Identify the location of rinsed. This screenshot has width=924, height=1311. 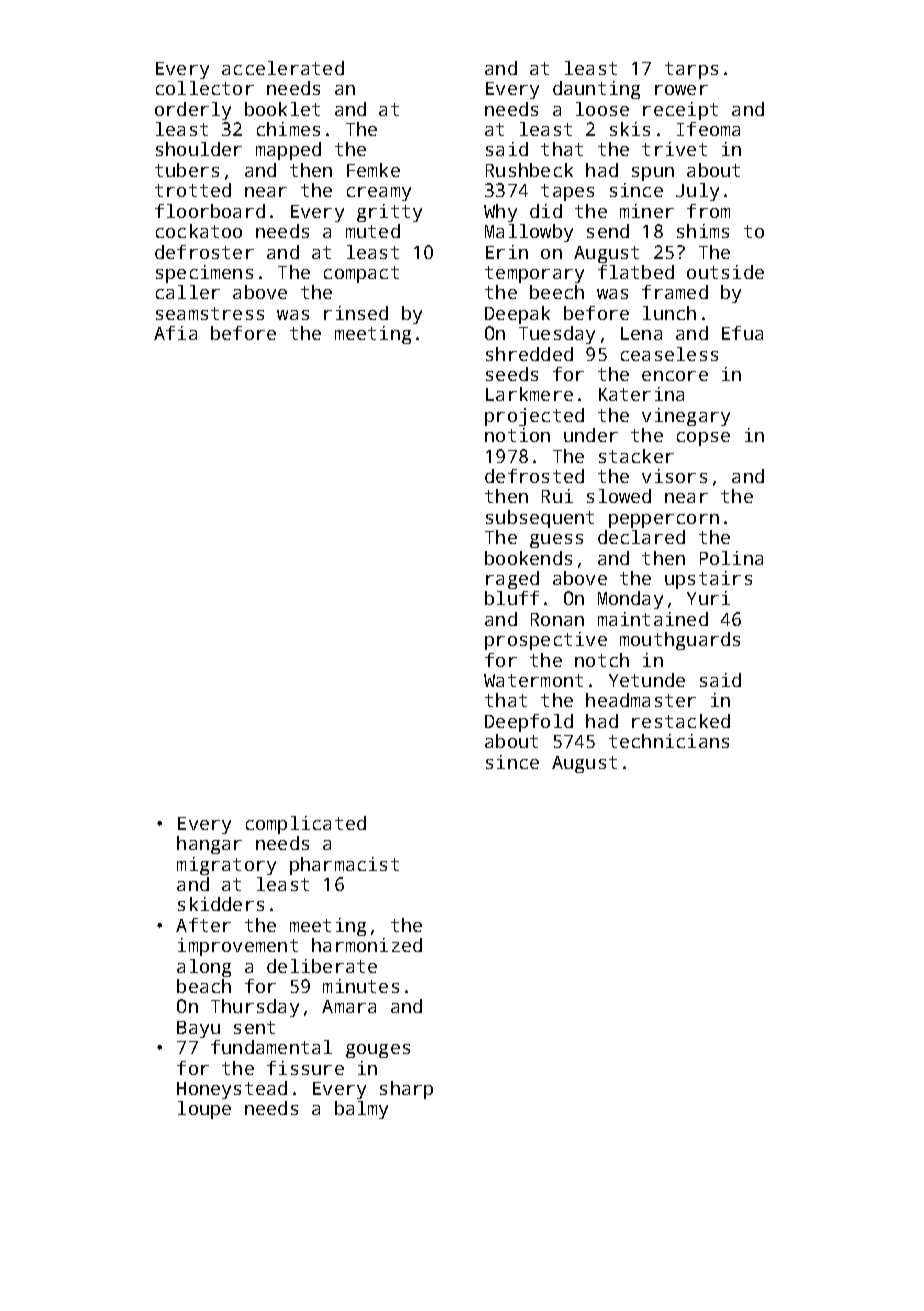
(356, 313).
